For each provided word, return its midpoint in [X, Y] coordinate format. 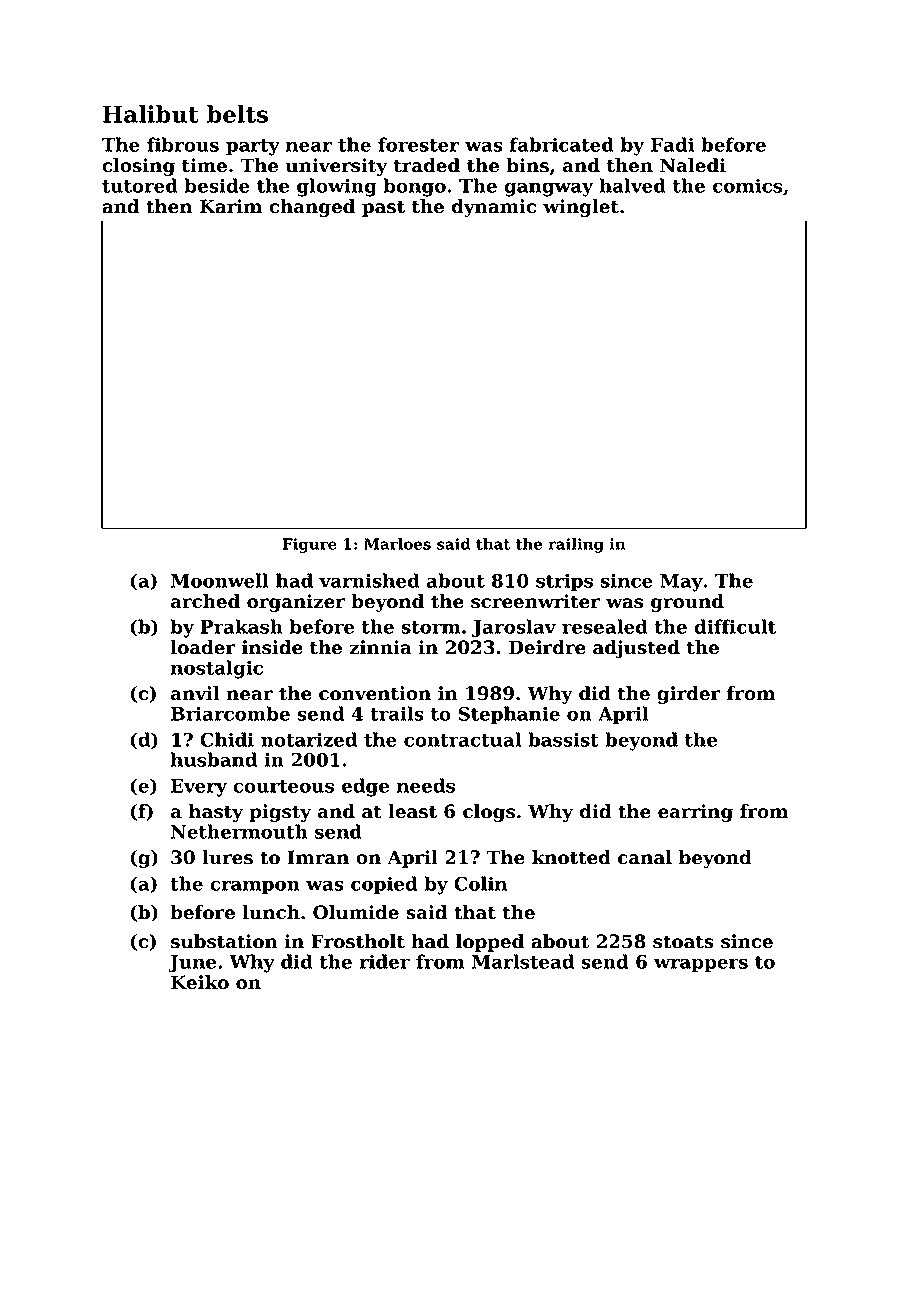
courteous [283, 786]
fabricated [562, 144]
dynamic [494, 208]
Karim [231, 206]
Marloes [397, 544]
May [681, 583]
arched [205, 601]
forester [418, 144]
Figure [310, 545]
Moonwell [220, 580]
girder [689, 695]
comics [747, 186]
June [192, 964]
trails [397, 713]
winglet [581, 208]
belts [237, 114]
